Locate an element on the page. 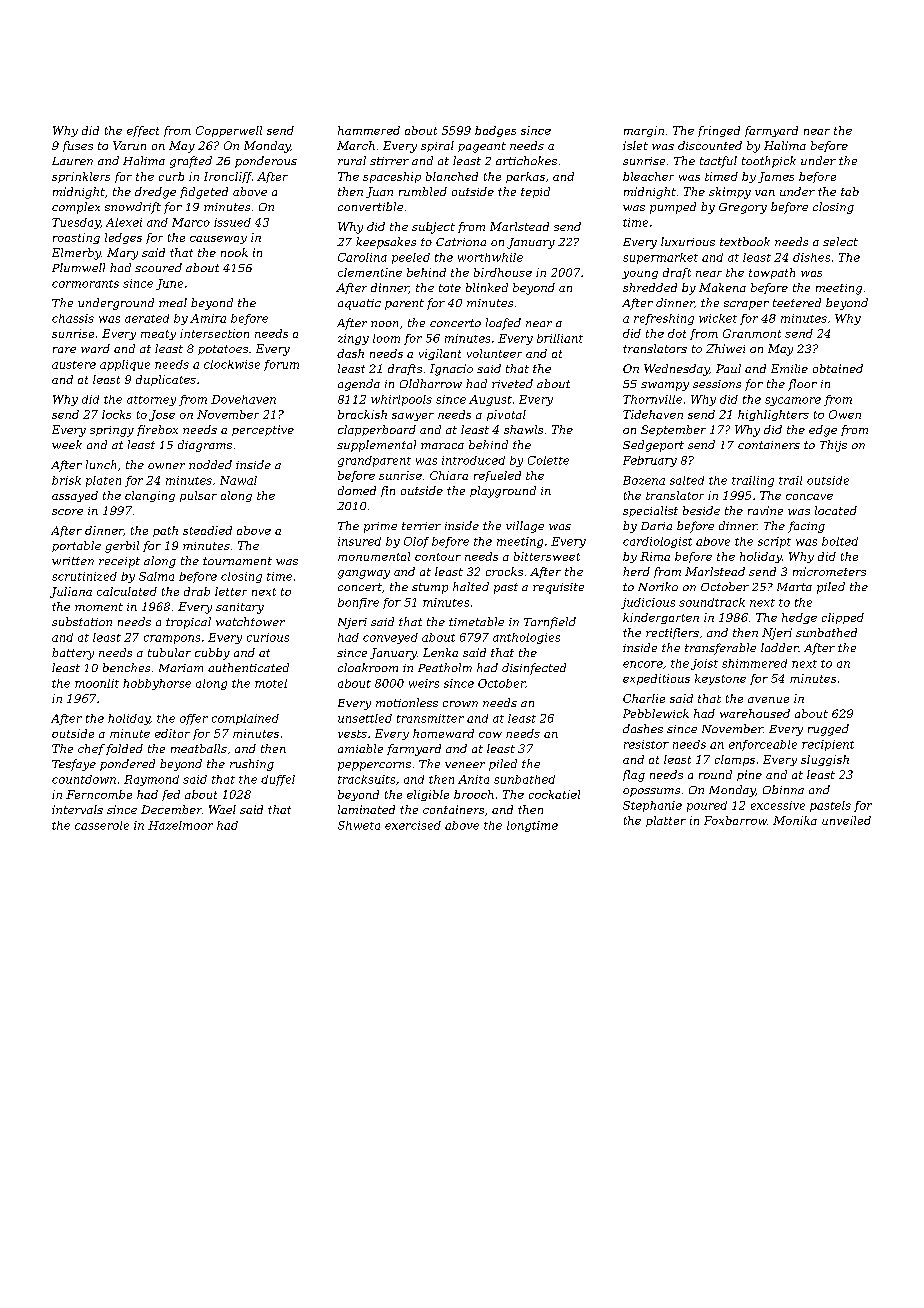  textbook is located at coordinates (745, 241).
